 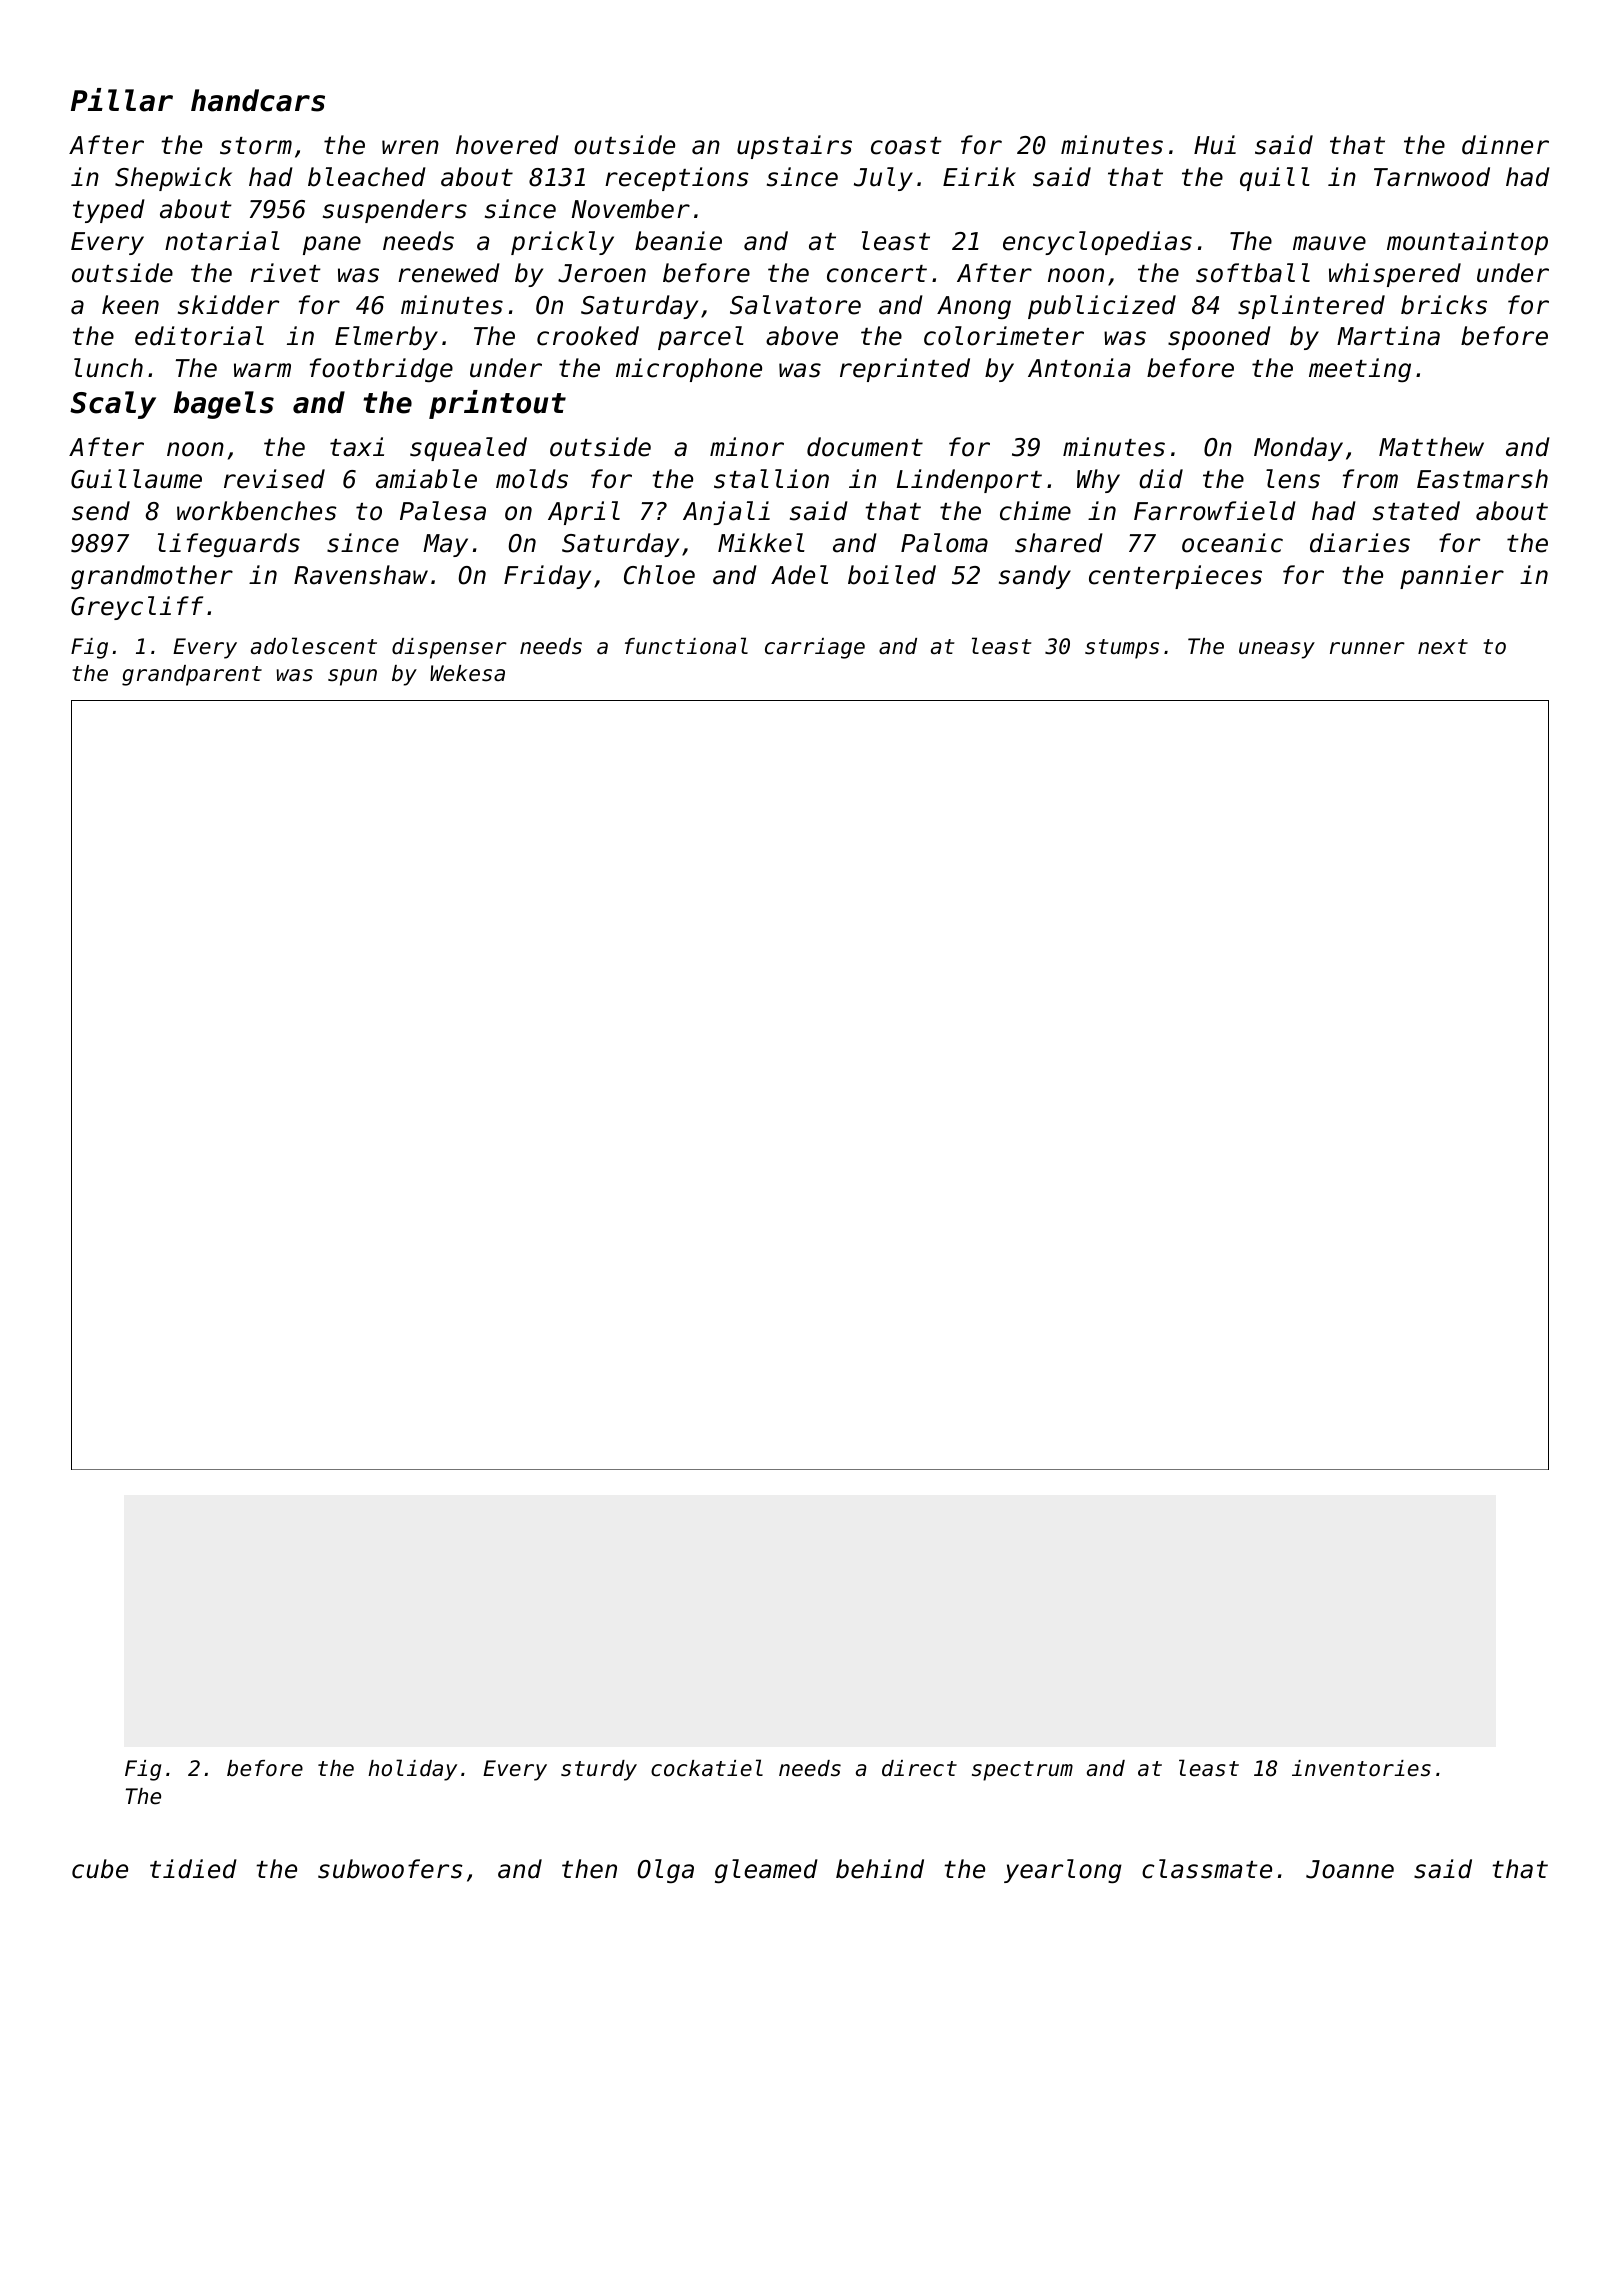 I want to click on microphone, so click(x=689, y=370).
